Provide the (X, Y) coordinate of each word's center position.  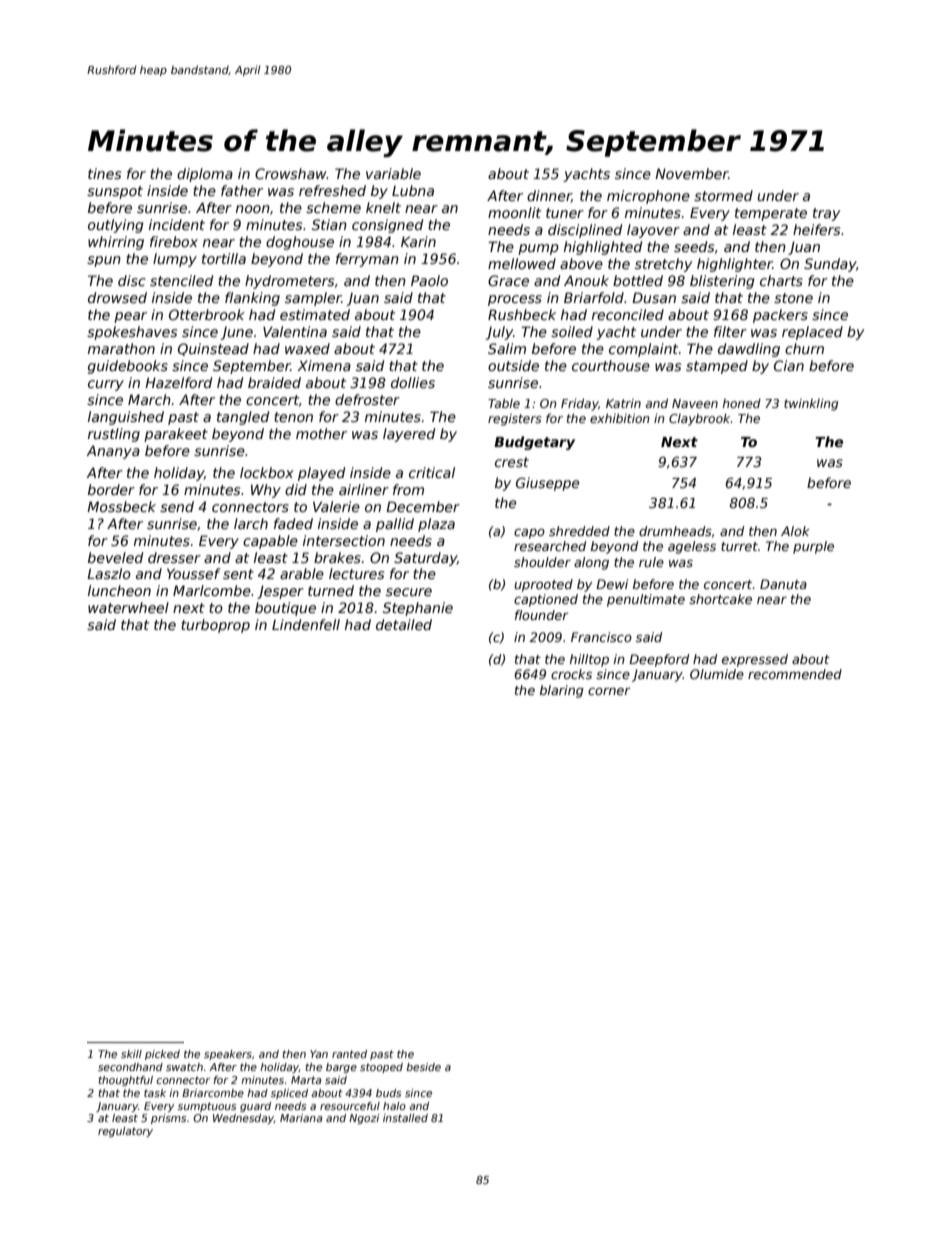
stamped (717, 367)
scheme (333, 207)
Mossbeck (121, 506)
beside (423, 1067)
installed (405, 1118)
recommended (795, 674)
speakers (228, 1055)
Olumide (717, 674)
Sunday (830, 265)
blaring (562, 691)
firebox (174, 241)
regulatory (125, 1132)
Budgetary (534, 443)
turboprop (215, 626)
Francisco (601, 637)
